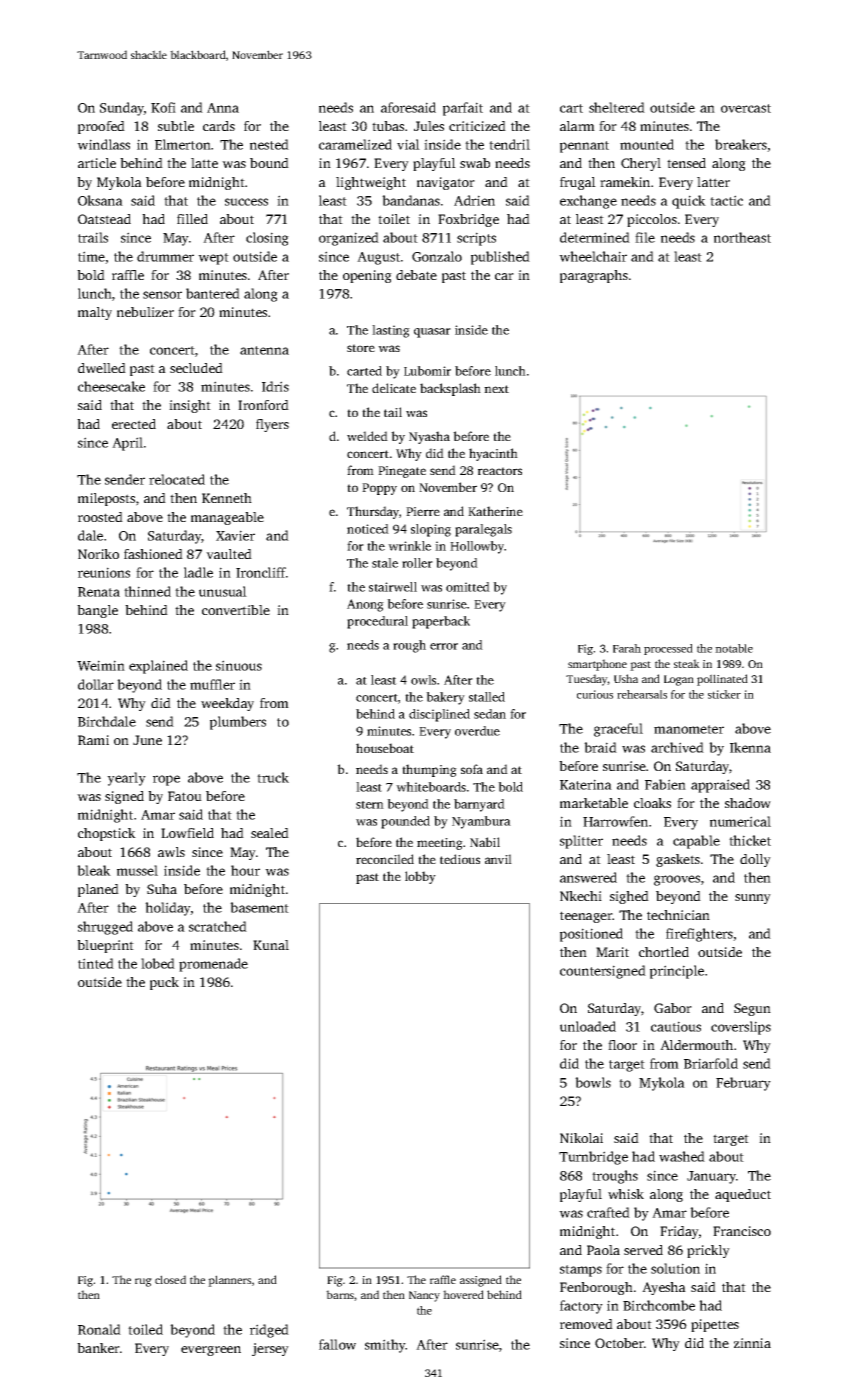 The width and height of the screenshot is (849, 1400). Describe the element at coordinates (229, 1281) in the screenshot. I see `planners` at that location.
